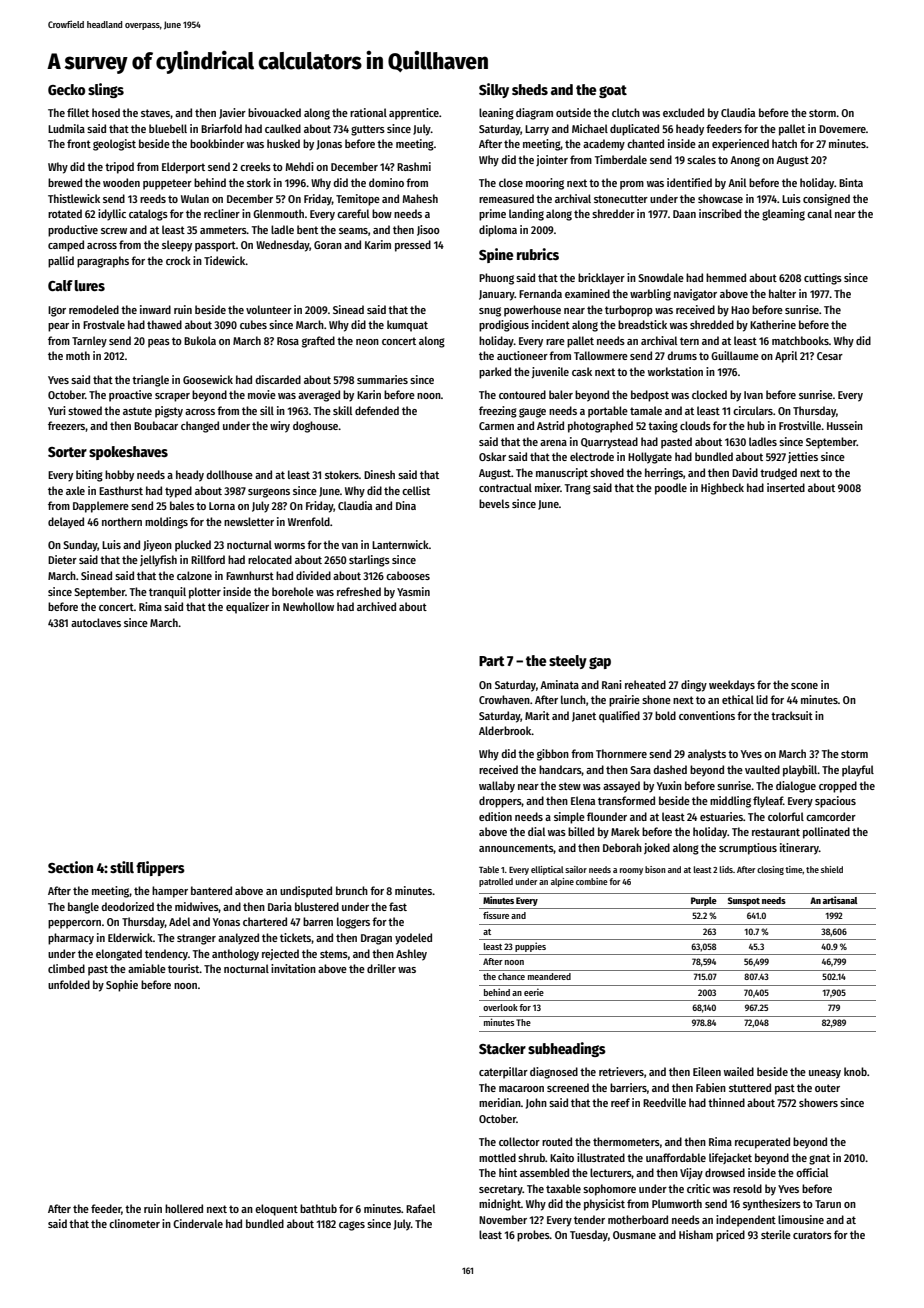 The height and width of the screenshot is (1308, 924). I want to click on Gecko, so click(66, 89).
